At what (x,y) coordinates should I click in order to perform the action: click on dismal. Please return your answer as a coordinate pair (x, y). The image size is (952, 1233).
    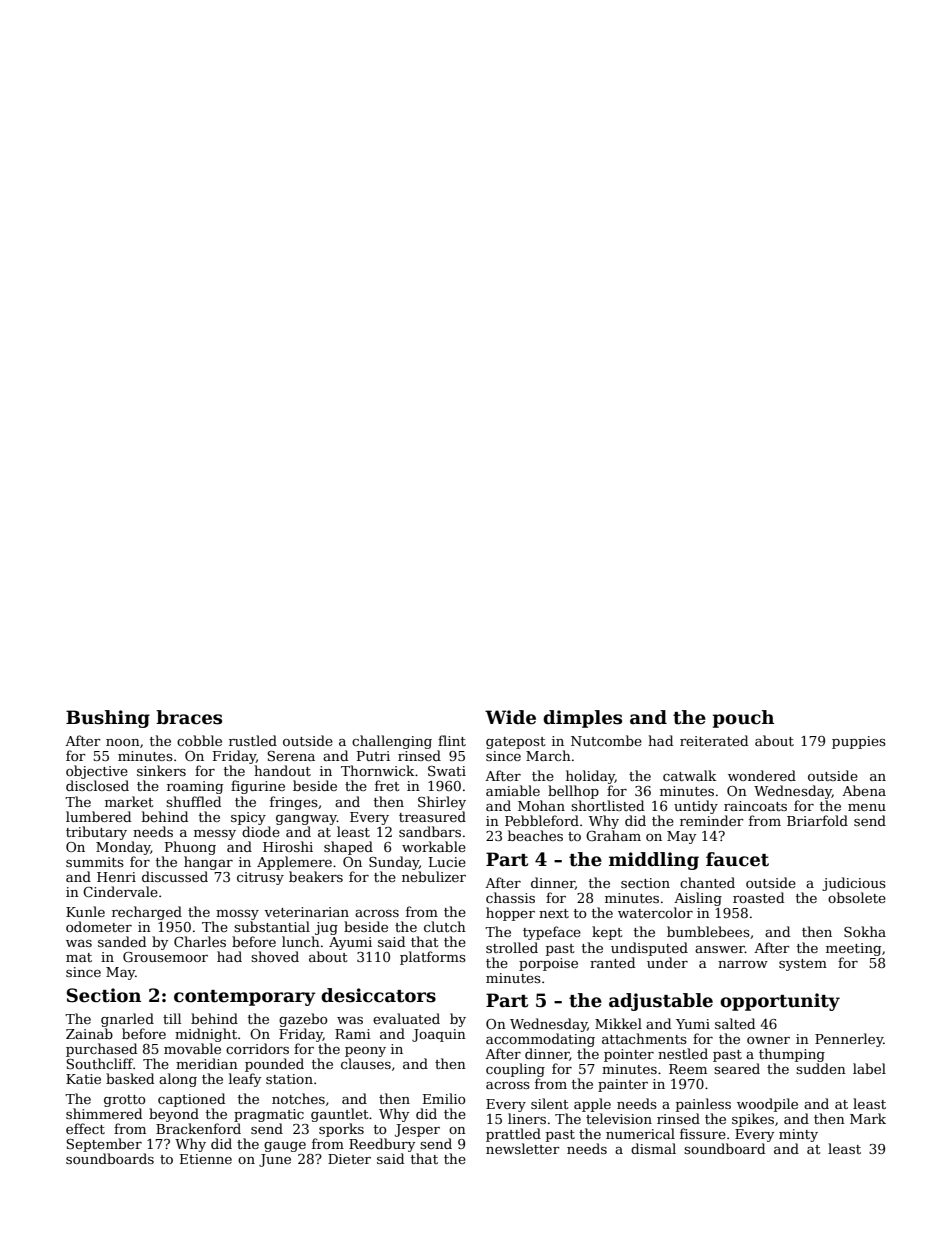
    Looking at the image, I should click on (653, 1148).
